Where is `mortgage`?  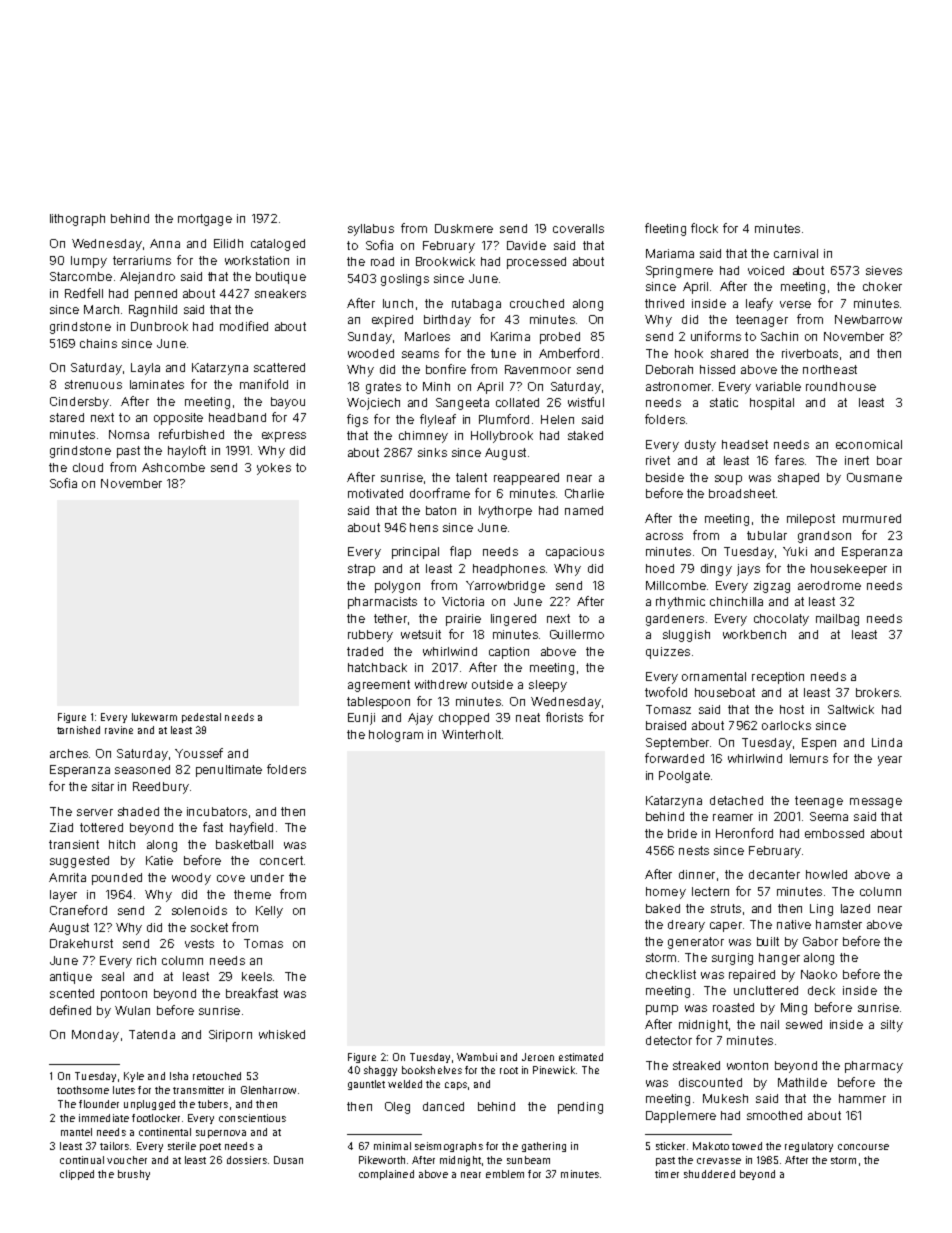 mortgage is located at coordinates (205, 220).
